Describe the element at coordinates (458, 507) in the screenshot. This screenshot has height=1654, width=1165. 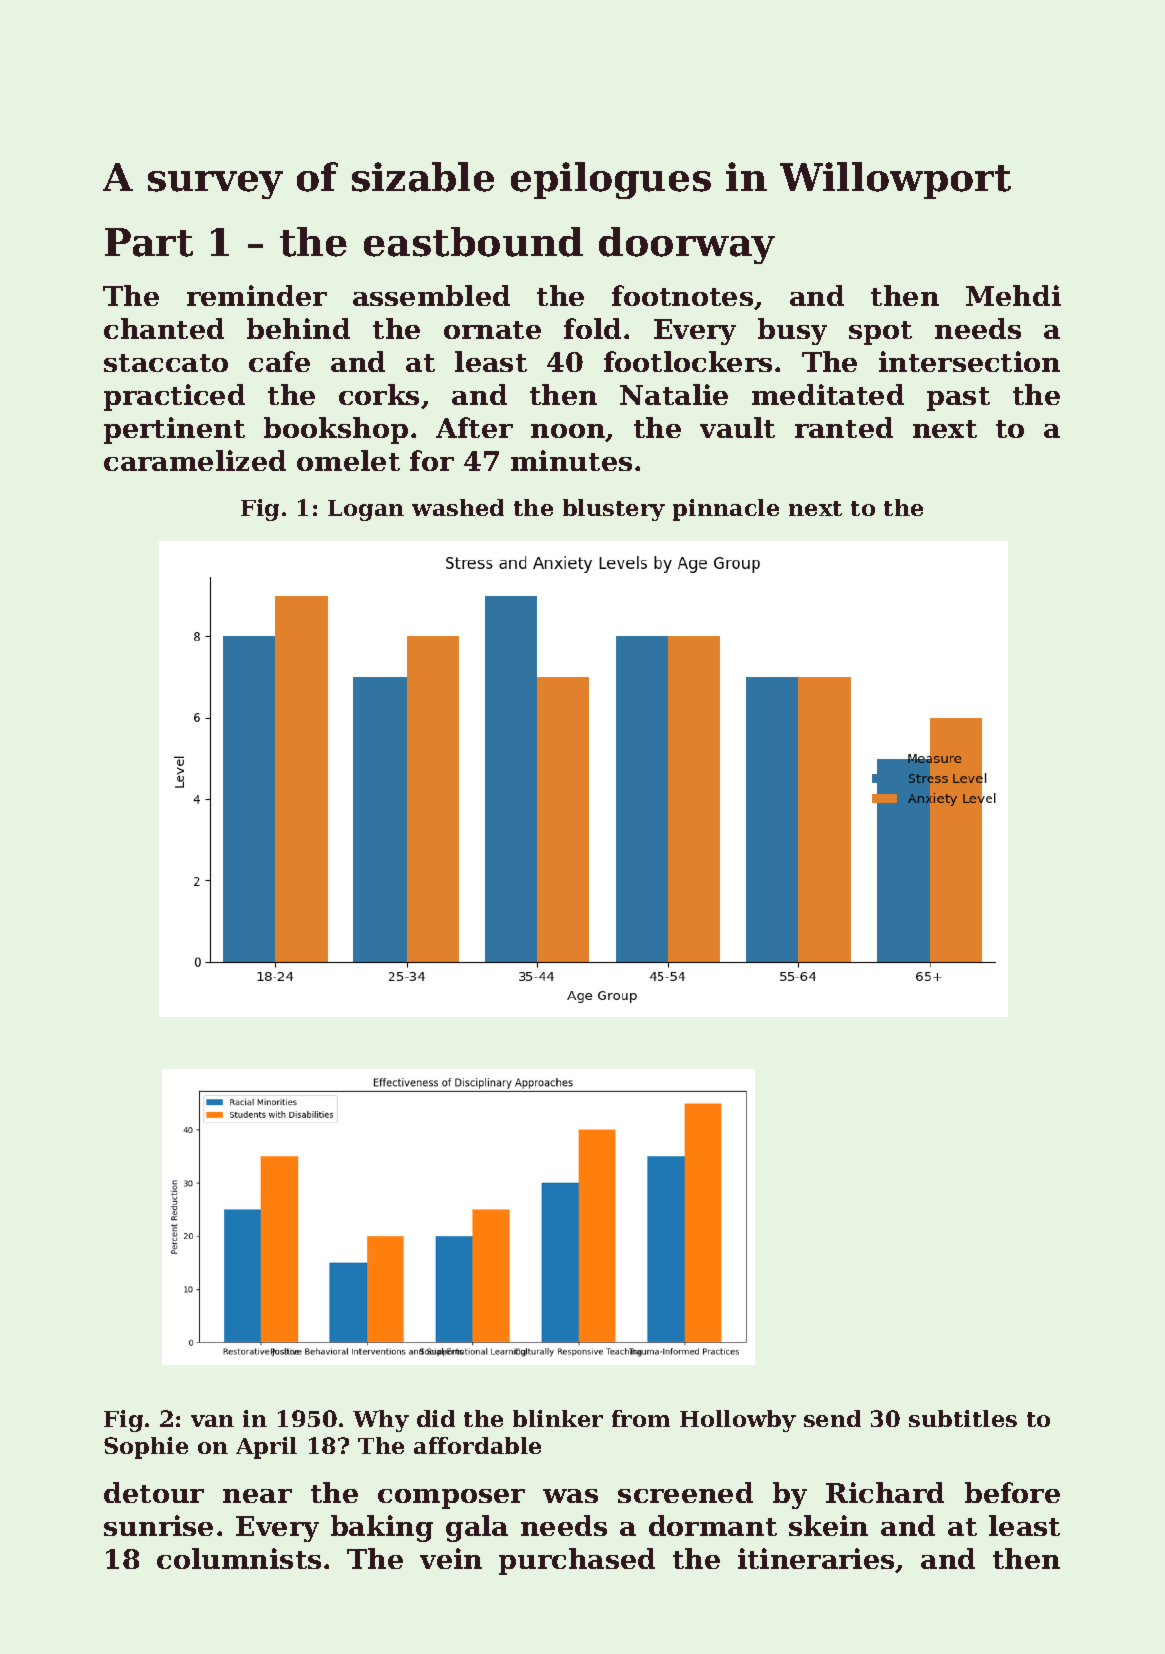
I see `washed` at that location.
